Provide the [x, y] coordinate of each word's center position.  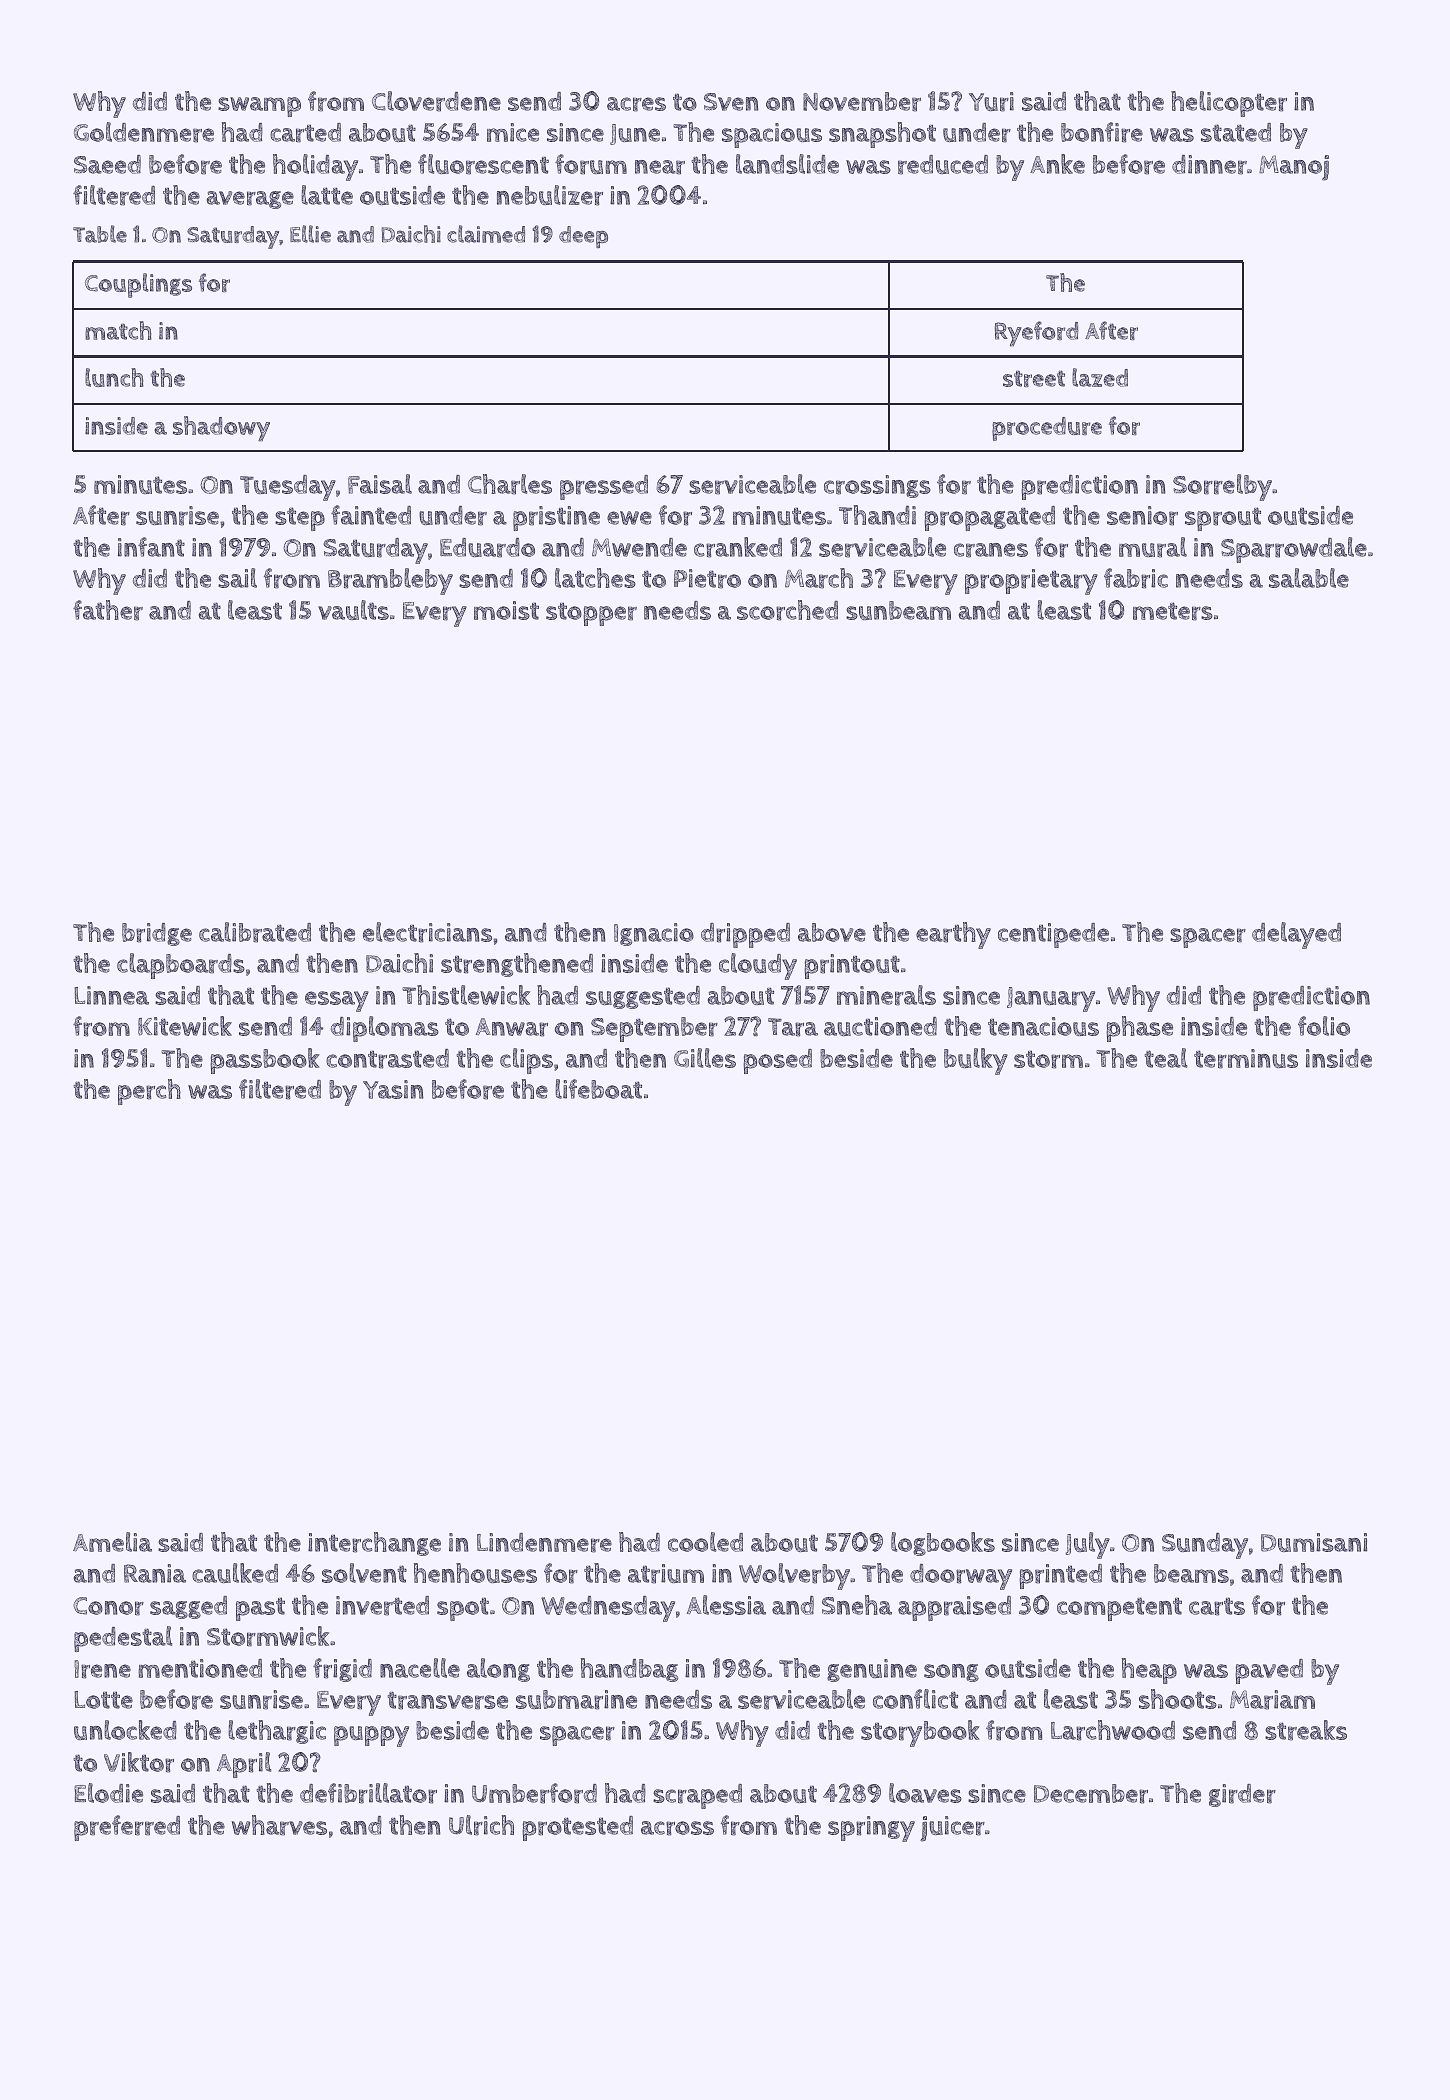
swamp [259, 107]
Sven [731, 102]
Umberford [534, 1793]
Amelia [112, 1542]
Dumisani [1314, 1542]
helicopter [1229, 104]
